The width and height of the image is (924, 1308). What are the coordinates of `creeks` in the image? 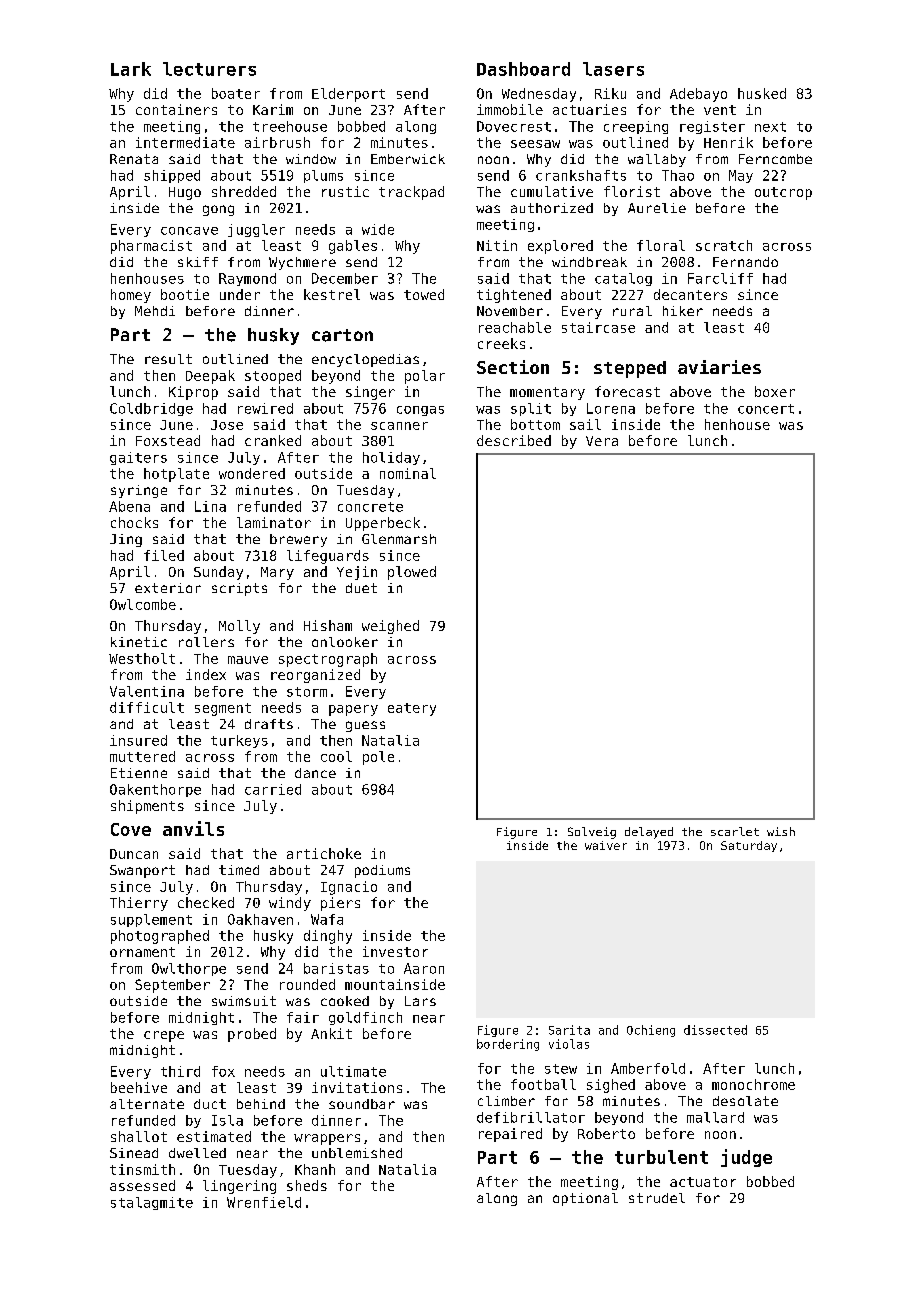 It's located at (501, 343).
